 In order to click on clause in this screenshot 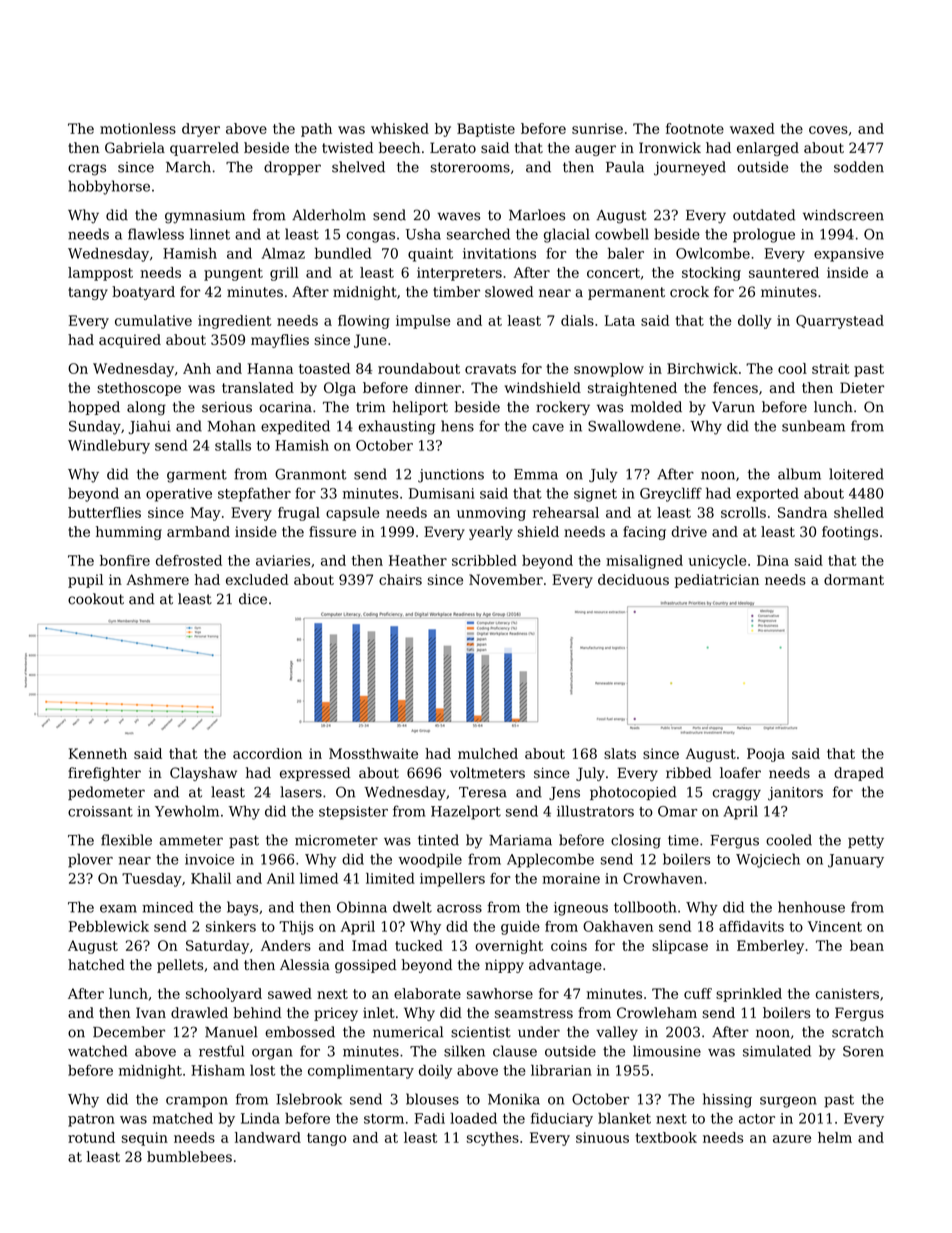, I will do `click(515, 1051)`.
